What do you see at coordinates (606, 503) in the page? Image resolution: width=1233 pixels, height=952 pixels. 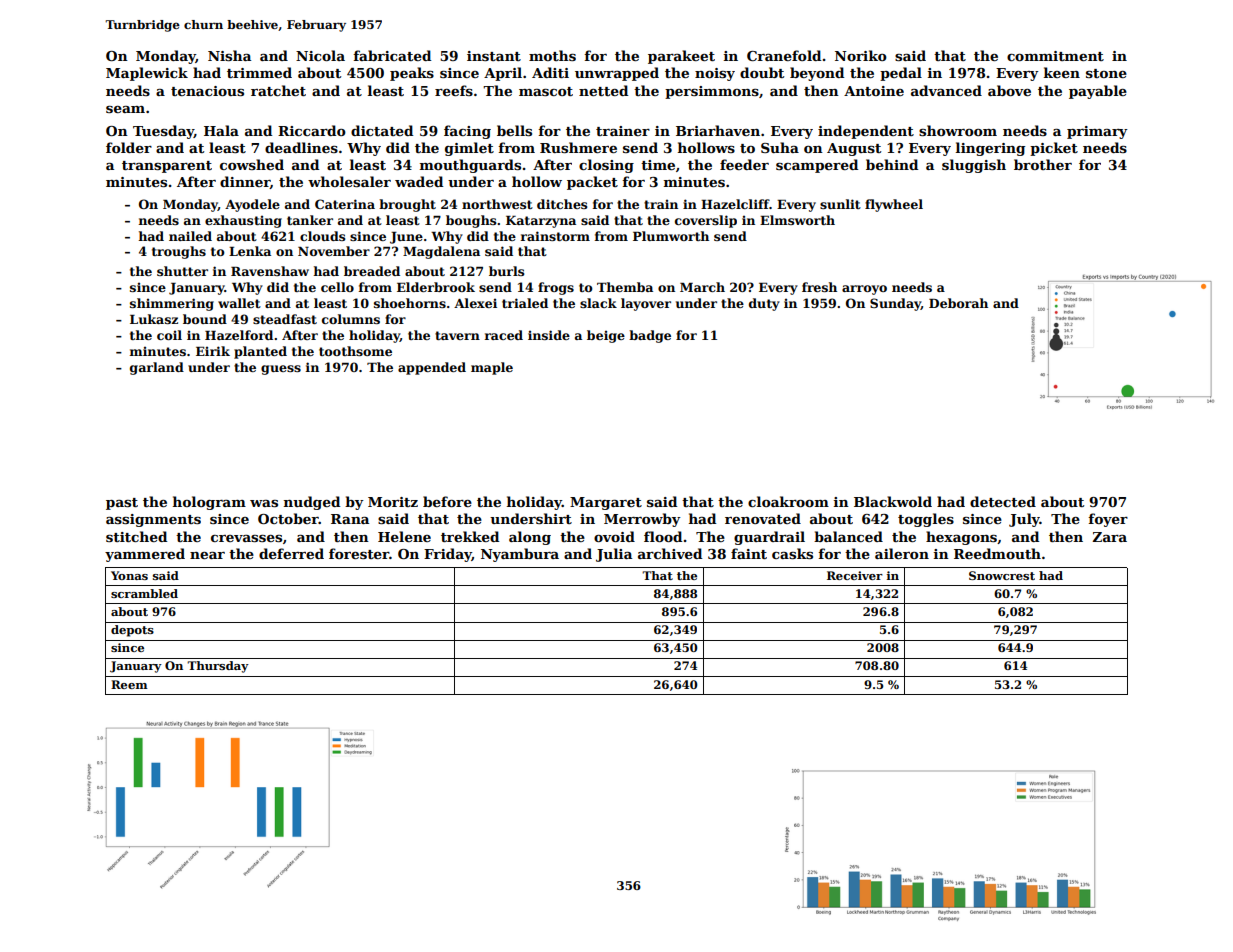 I see `Margaret` at bounding box center [606, 503].
